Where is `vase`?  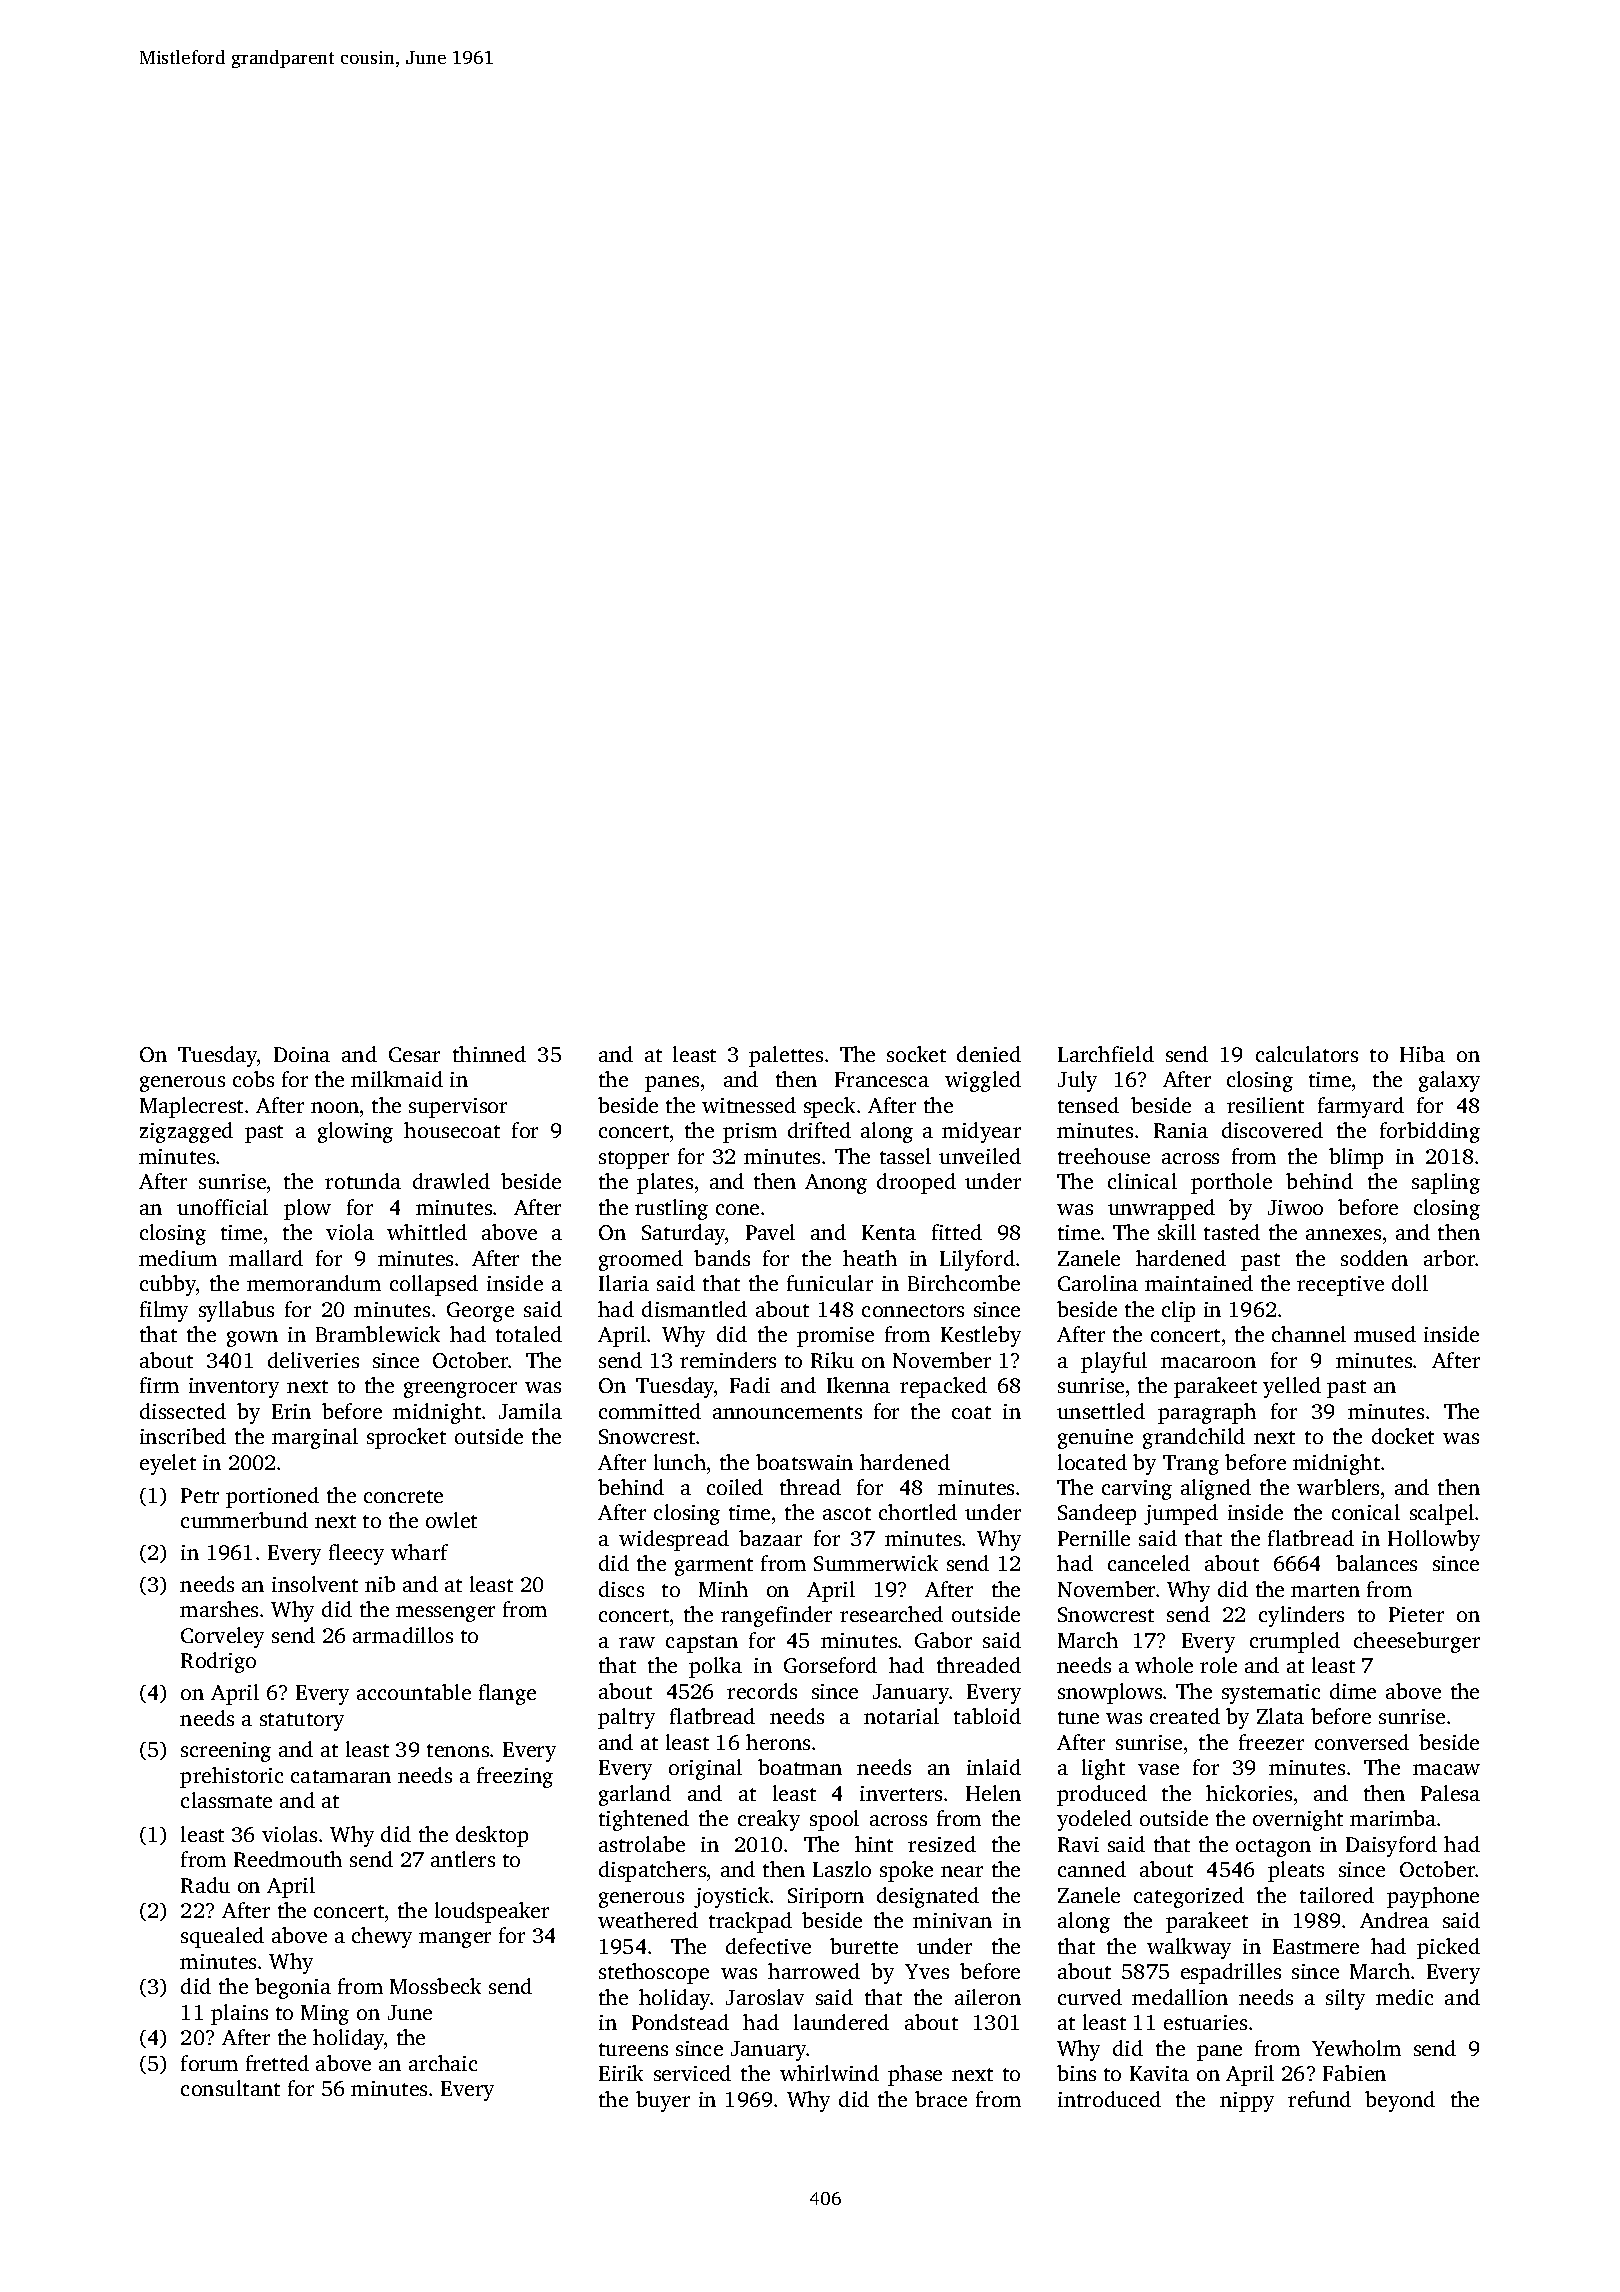
vase is located at coordinates (1158, 1769).
